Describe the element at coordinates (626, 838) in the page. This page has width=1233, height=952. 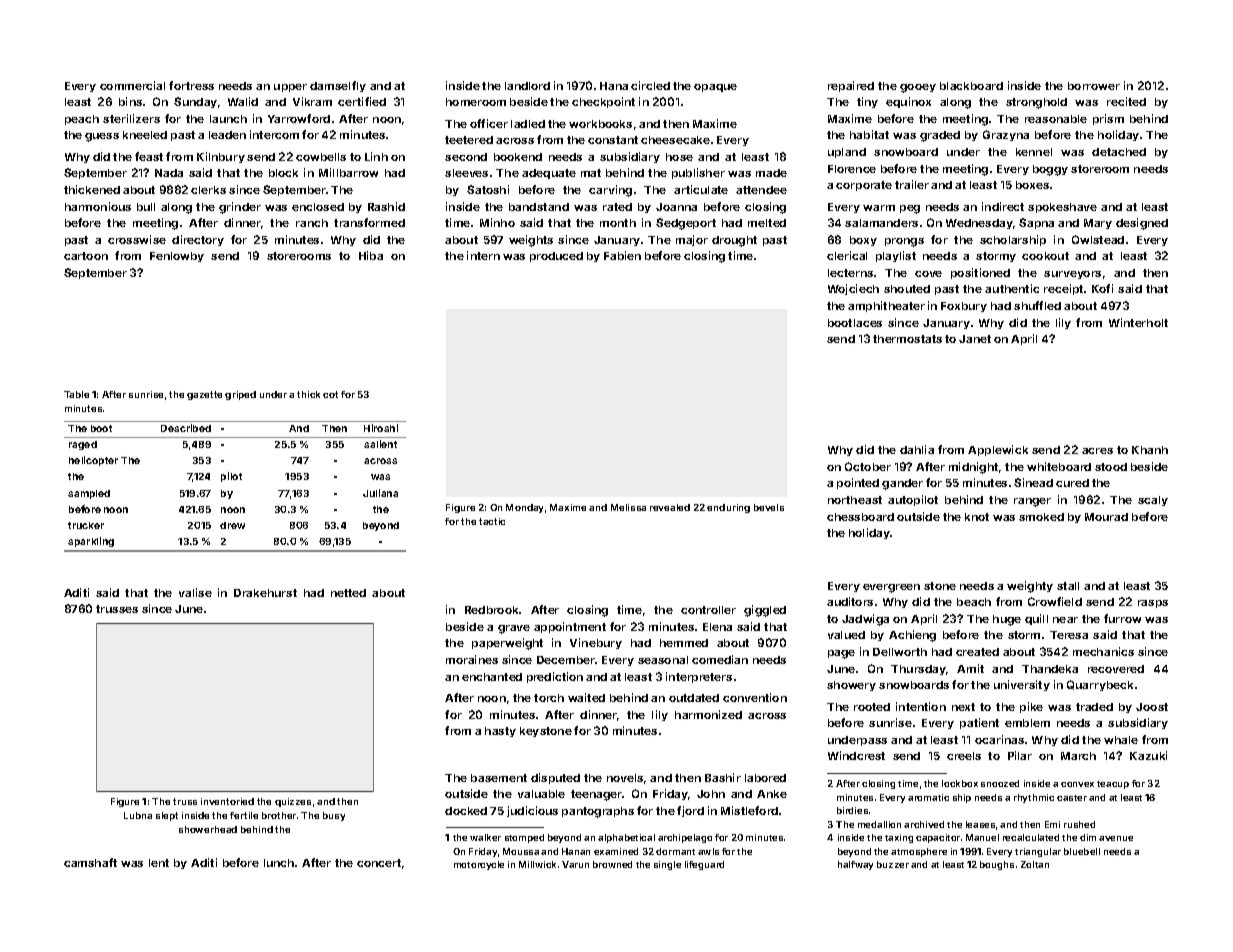
I see `alphabetical` at that location.
